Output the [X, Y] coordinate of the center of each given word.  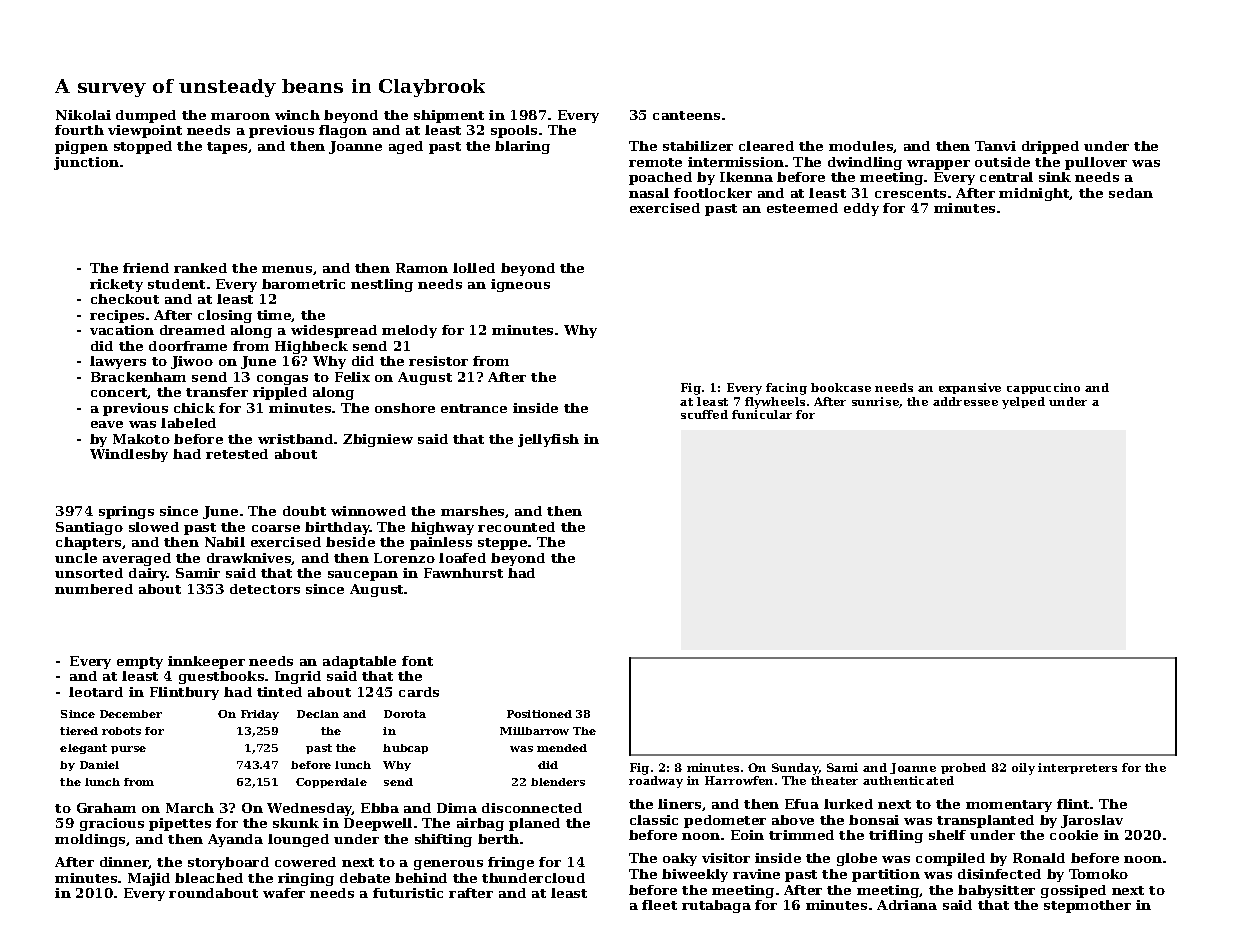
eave [107, 424]
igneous [520, 285]
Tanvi [995, 146]
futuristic [408, 893]
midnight [1034, 194]
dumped [146, 116]
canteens [686, 115]
